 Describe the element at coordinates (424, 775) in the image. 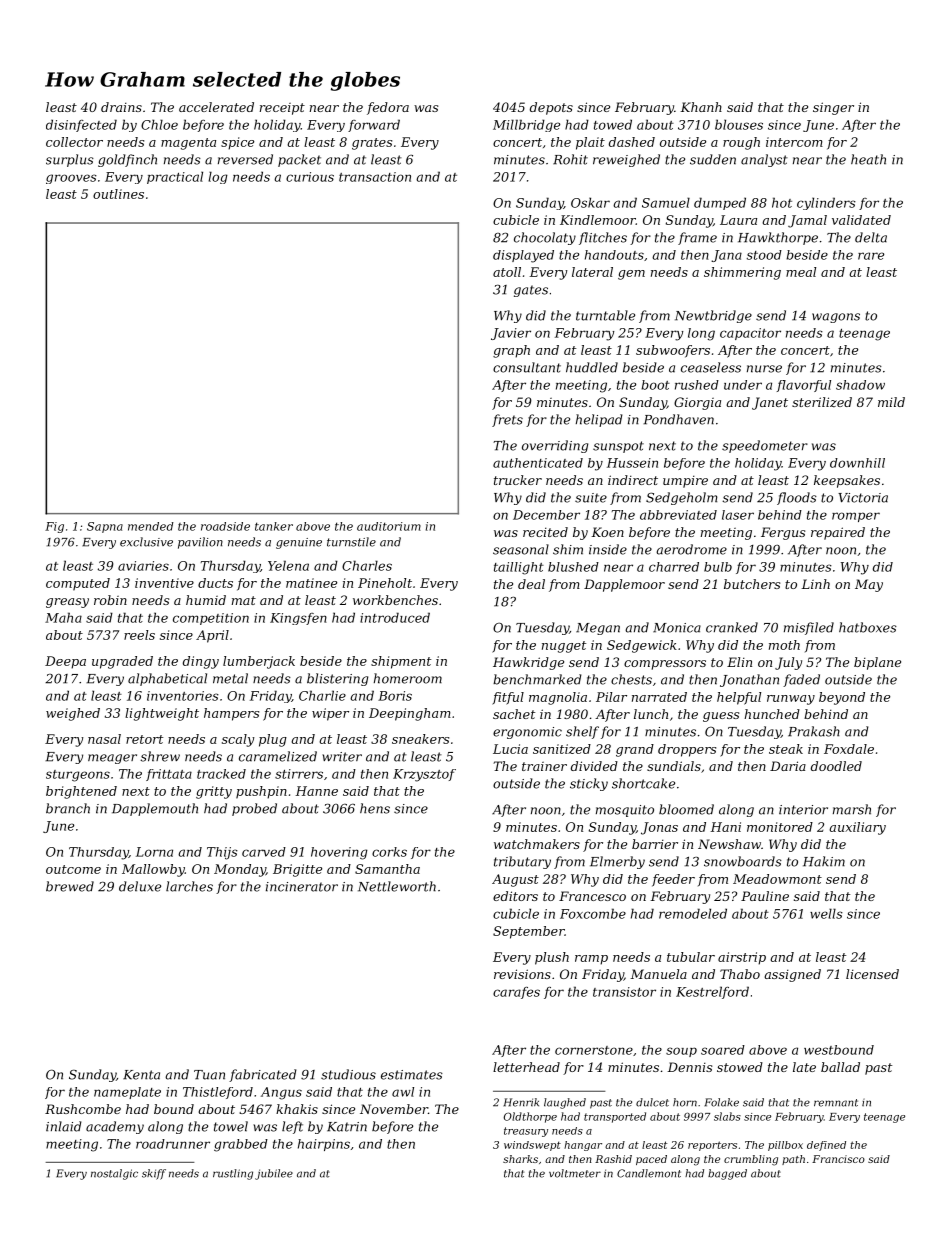

I see `Krzysztof` at that location.
